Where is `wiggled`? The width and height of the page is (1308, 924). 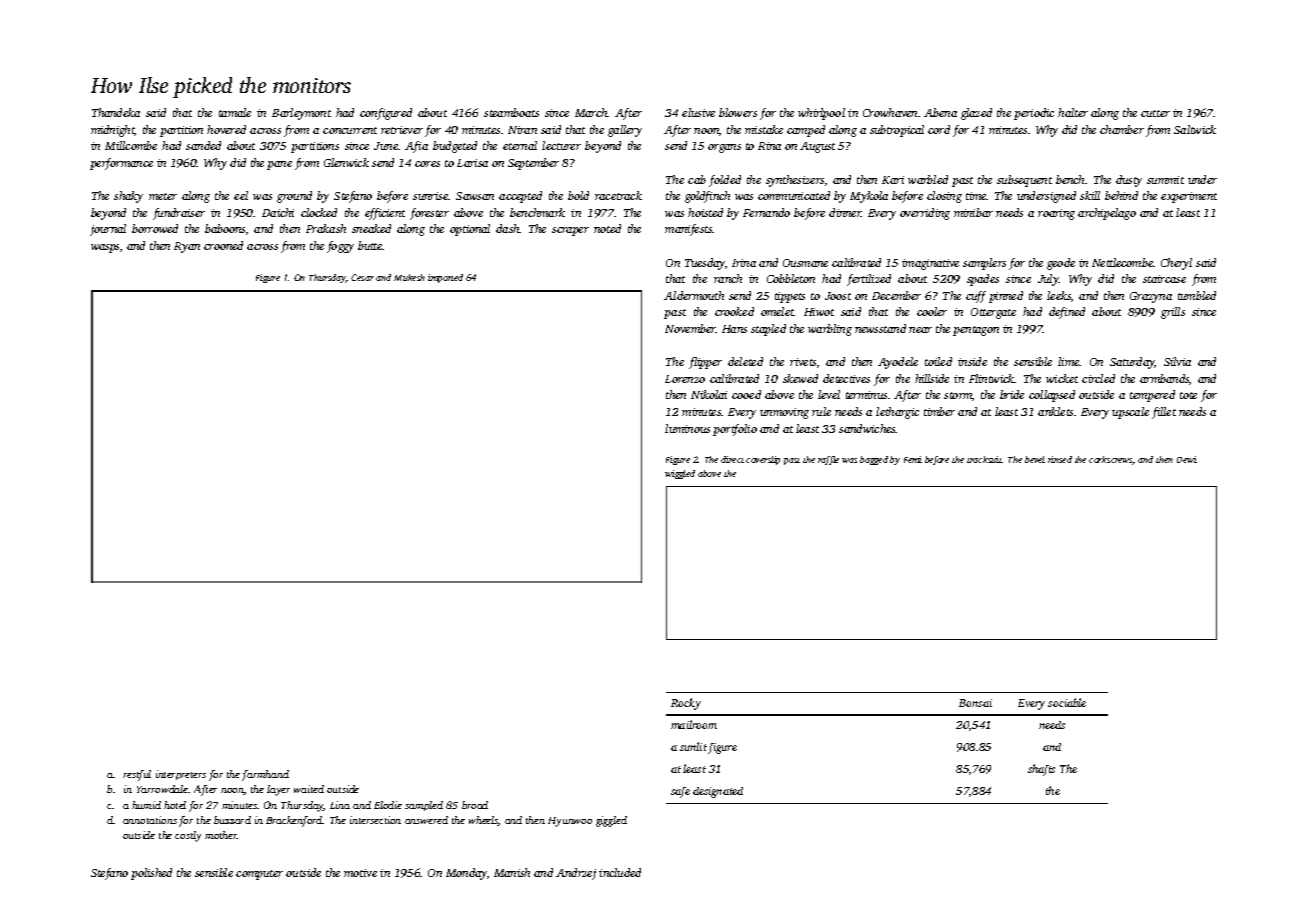
wiggled is located at coordinates (680, 474).
